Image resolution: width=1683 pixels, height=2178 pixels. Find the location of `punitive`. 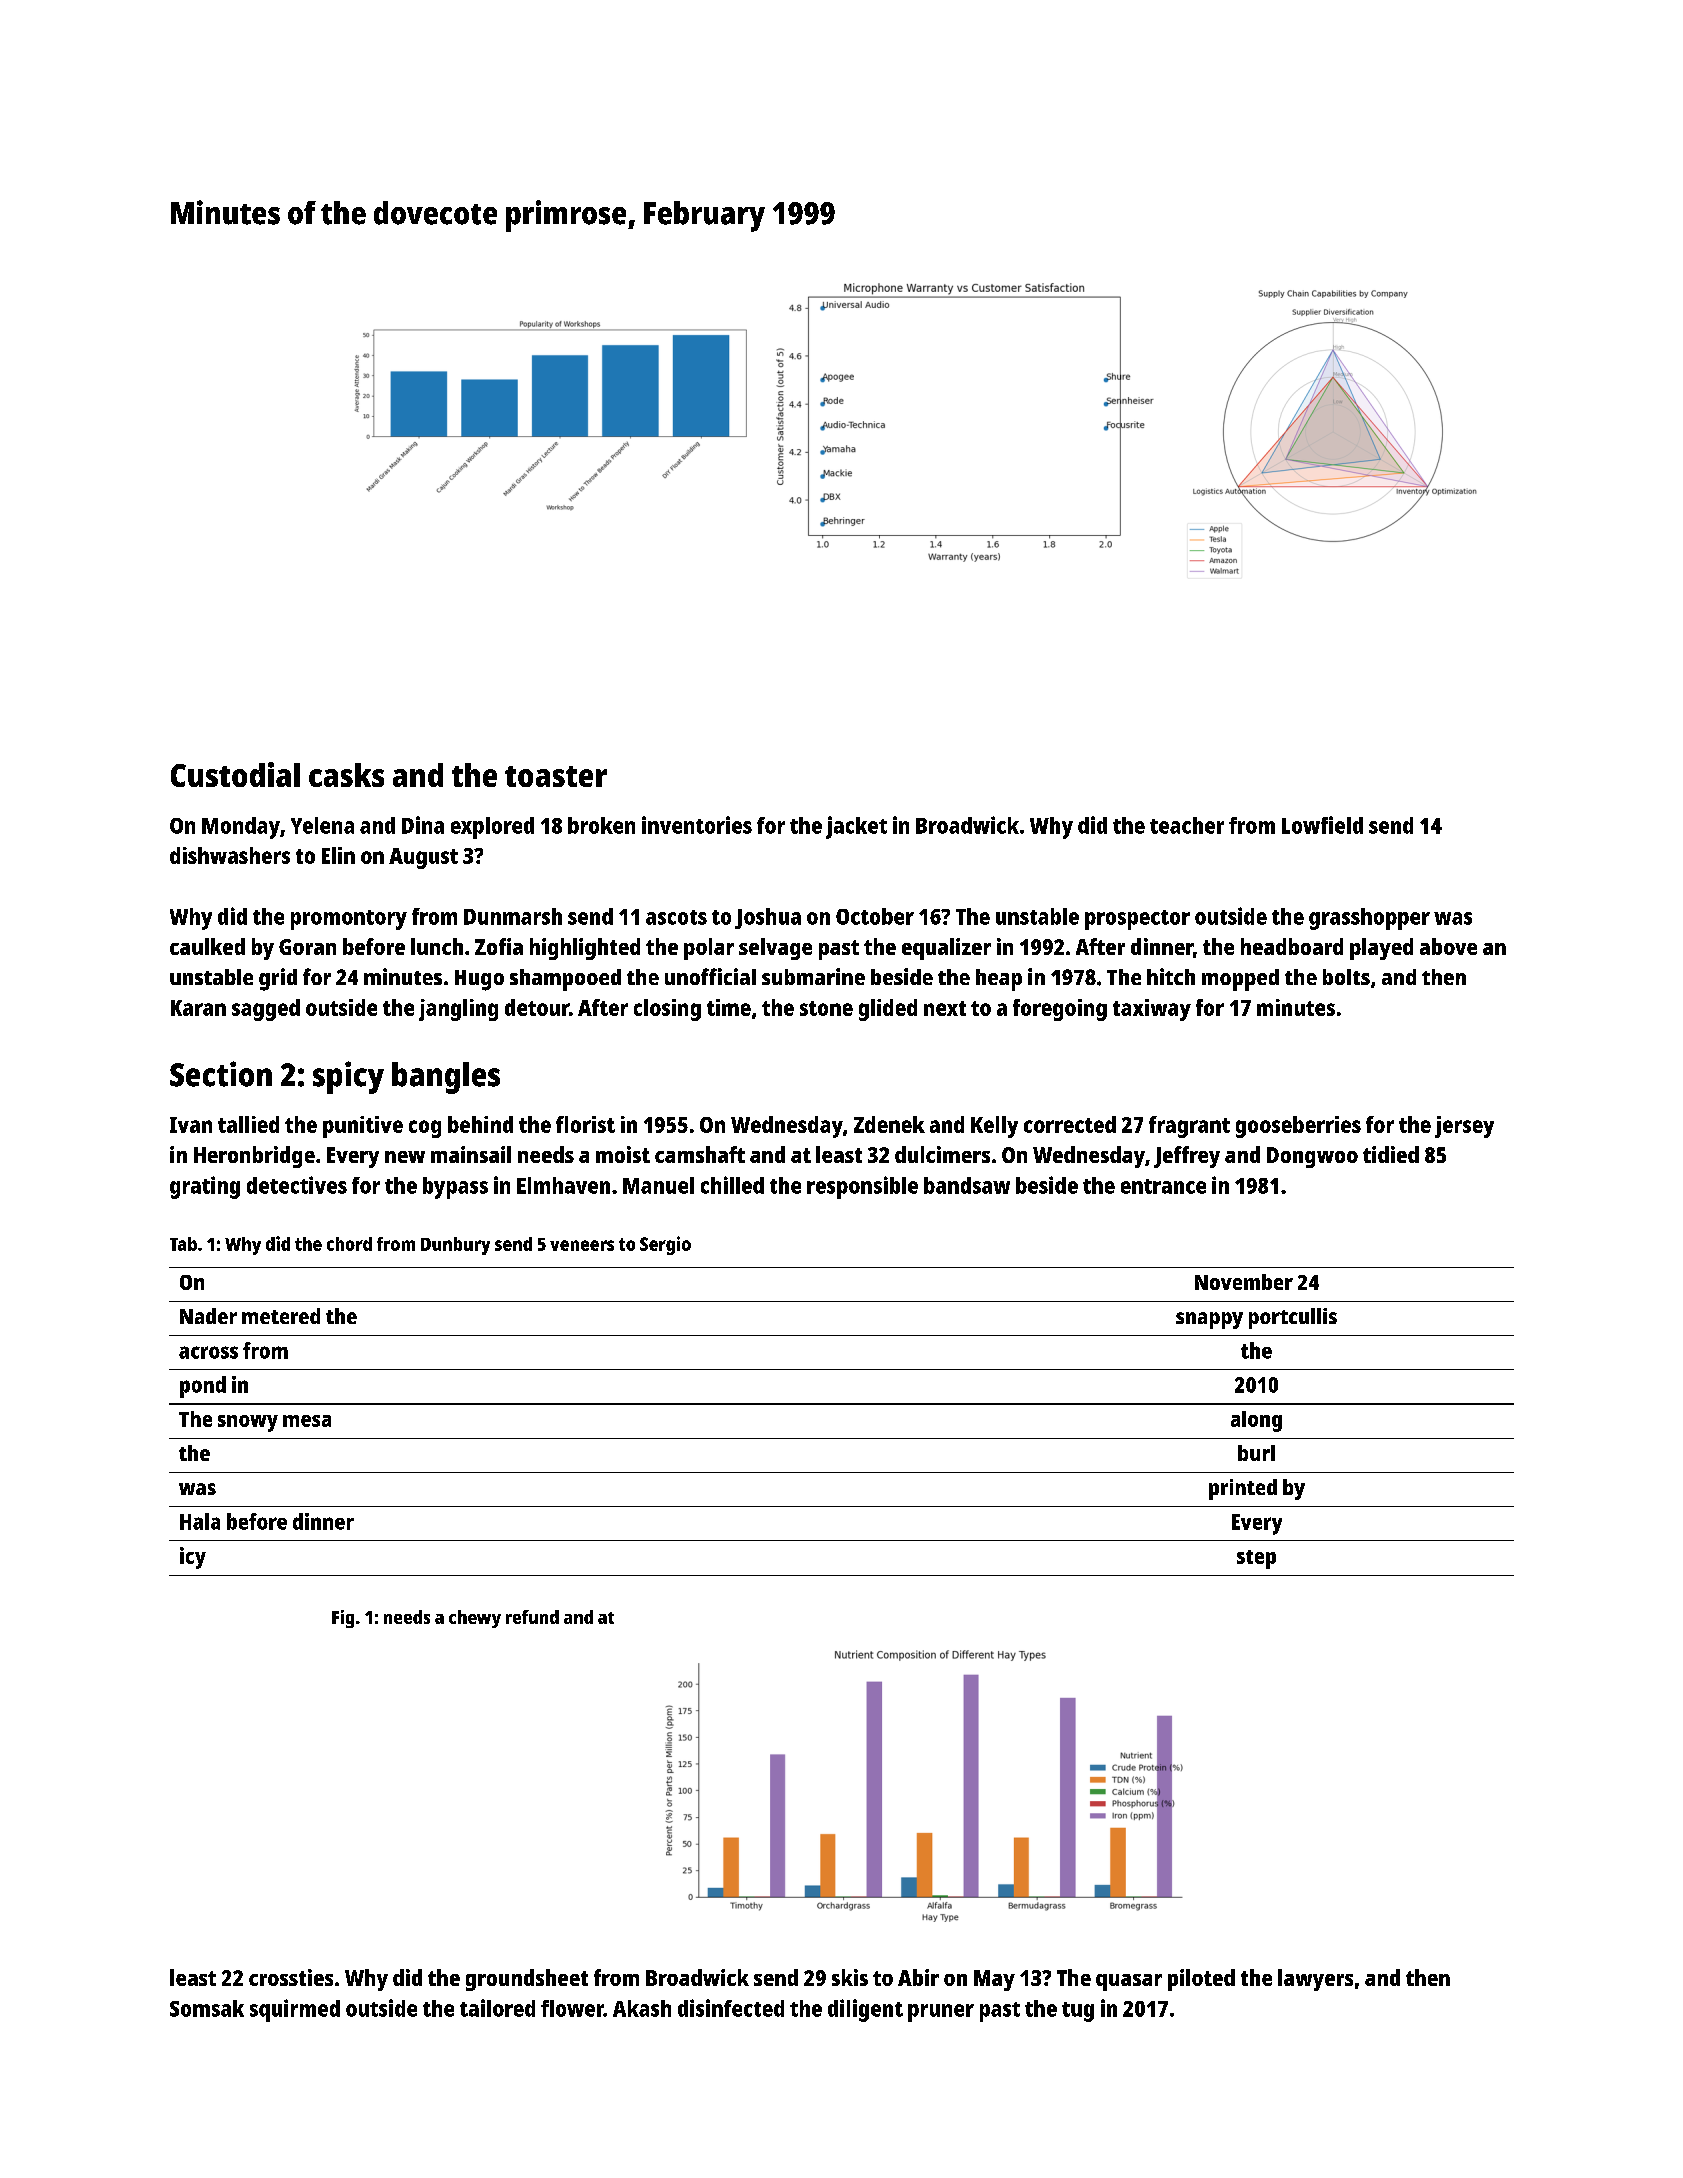

punitive is located at coordinates (363, 1127).
